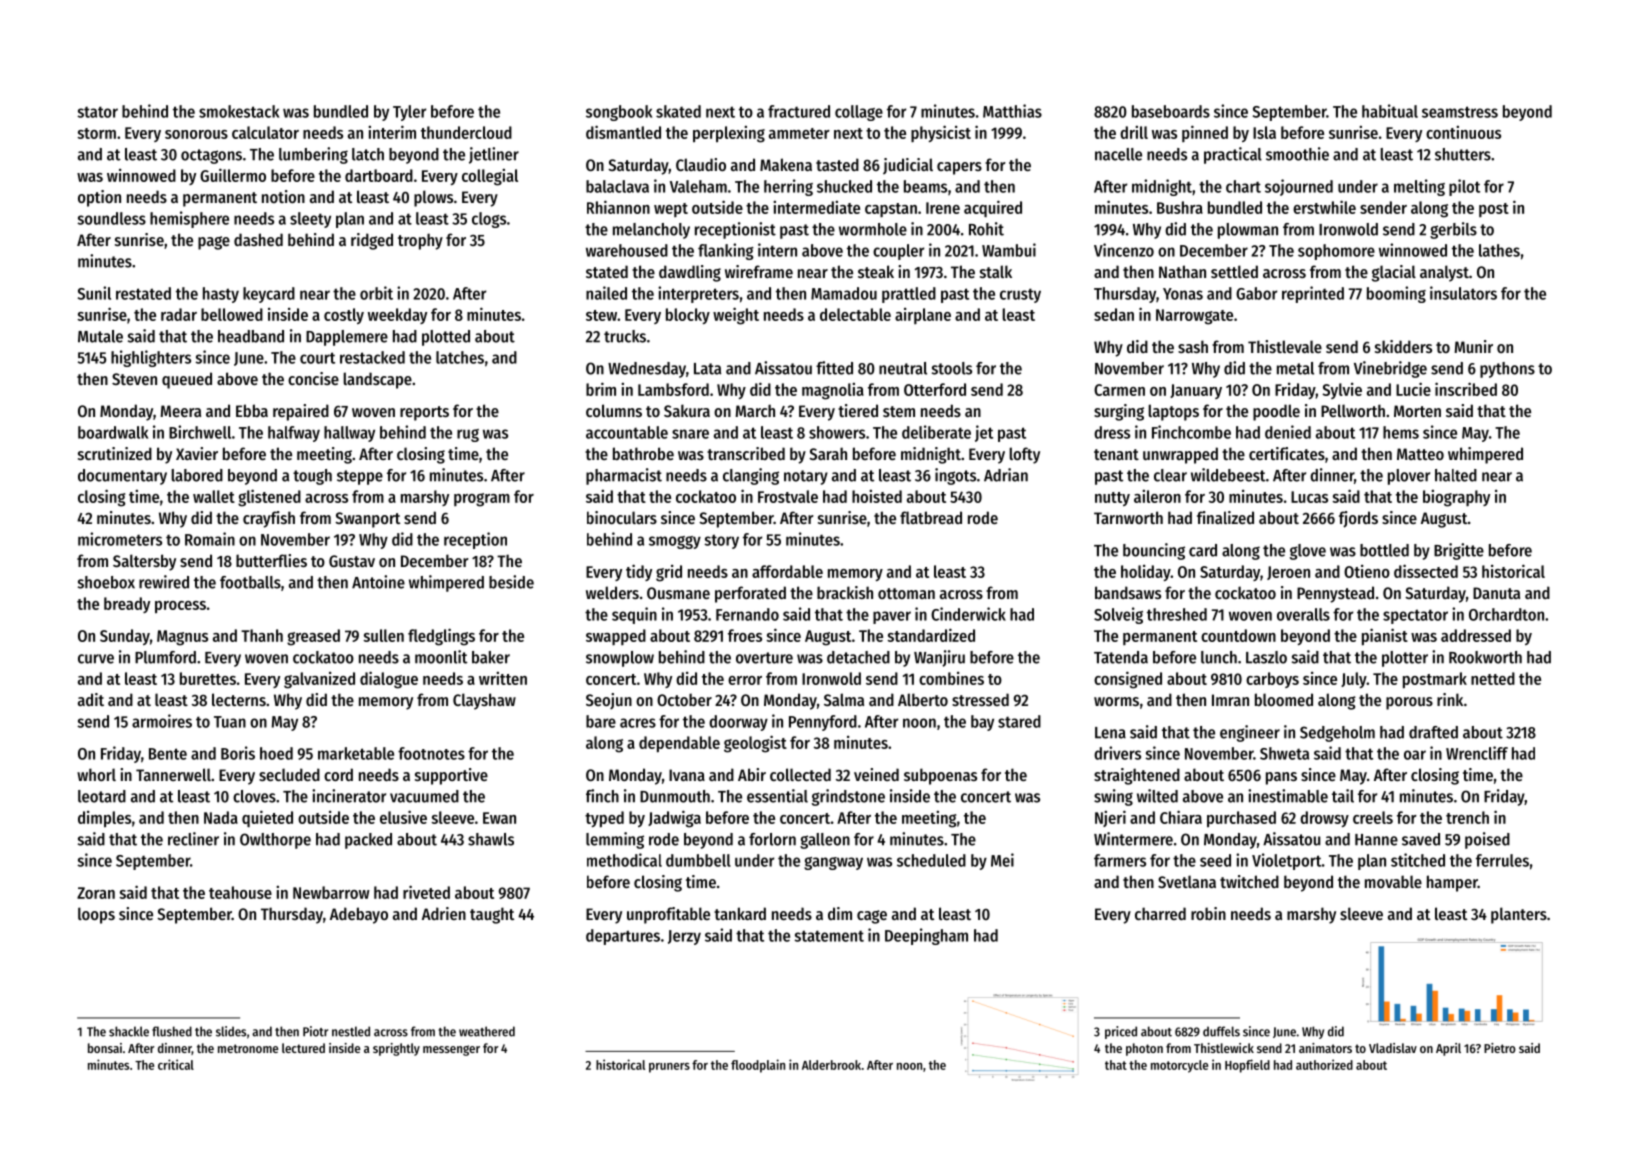 This image has height=1153, width=1630. What do you see at coordinates (759, 271) in the image?
I see `wireframe` at bounding box center [759, 271].
